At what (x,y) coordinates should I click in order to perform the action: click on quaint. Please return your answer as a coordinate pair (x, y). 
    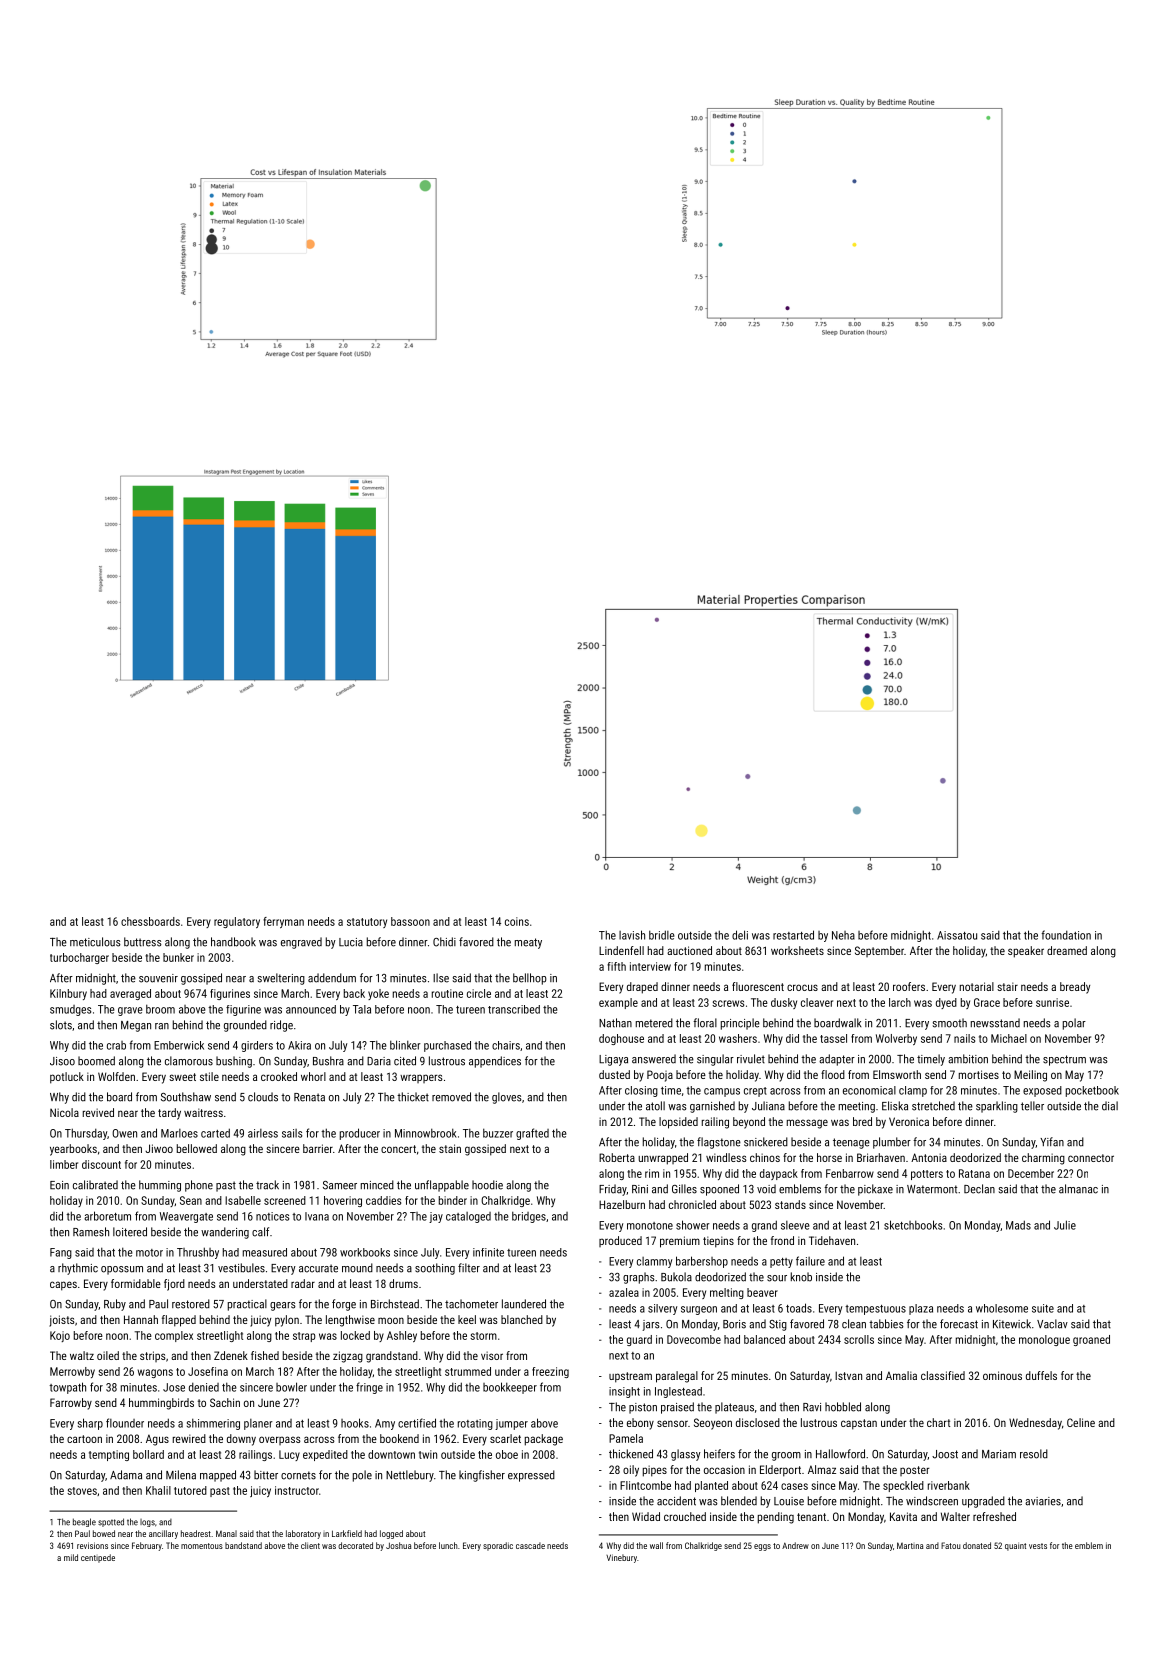
    Looking at the image, I should click on (1015, 1546).
